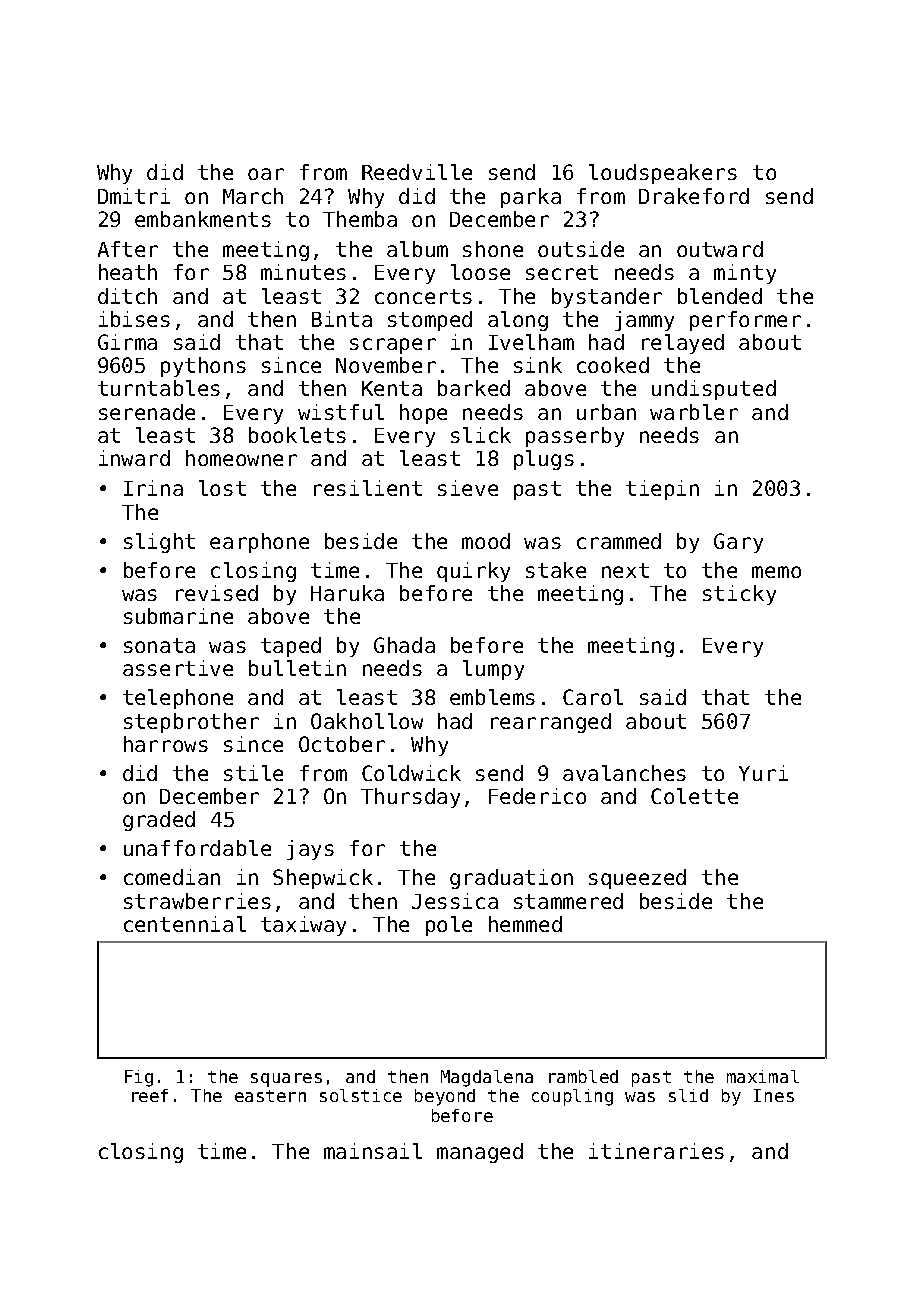 This document has height=1311, width=924. What do you see at coordinates (694, 796) in the document?
I see `Colette` at bounding box center [694, 796].
